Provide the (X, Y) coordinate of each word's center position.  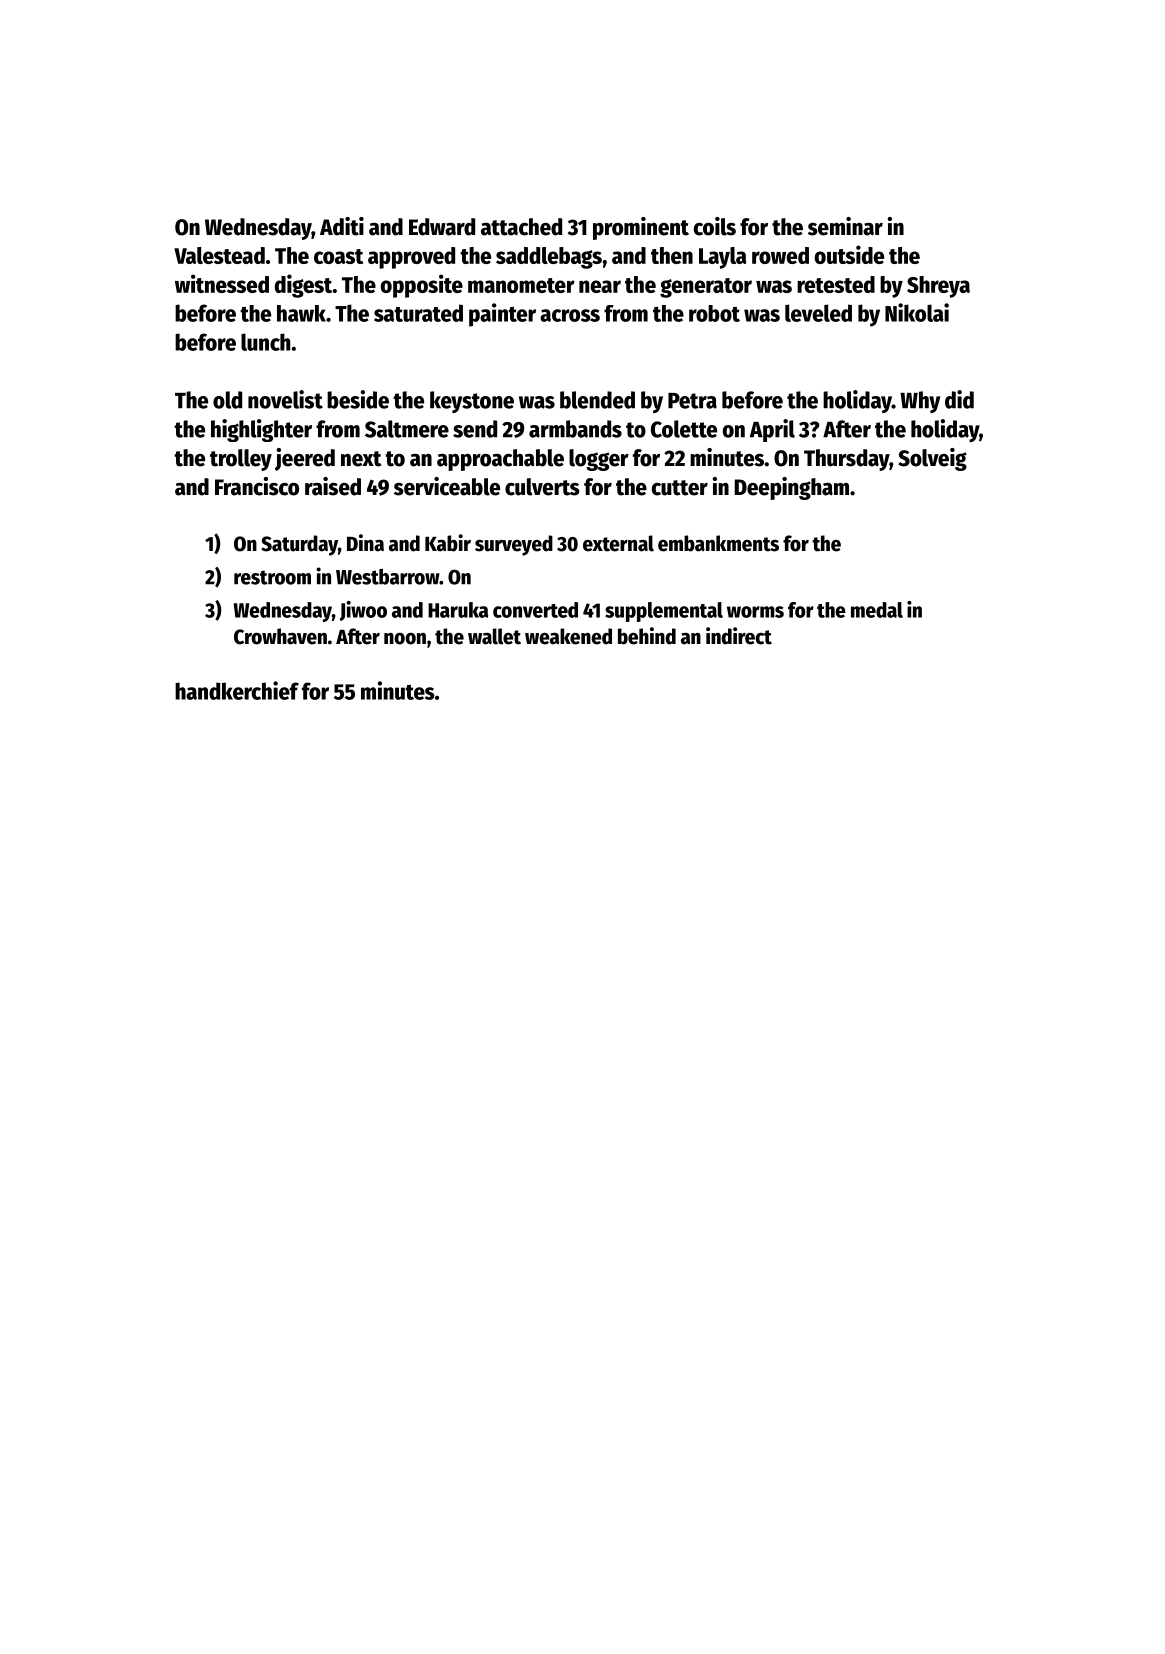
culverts (542, 487)
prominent (641, 228)
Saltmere (407, 429)
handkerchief (237, 690)
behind (647, 636)
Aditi (342, 226)
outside (849, 254)
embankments (718, 543)
